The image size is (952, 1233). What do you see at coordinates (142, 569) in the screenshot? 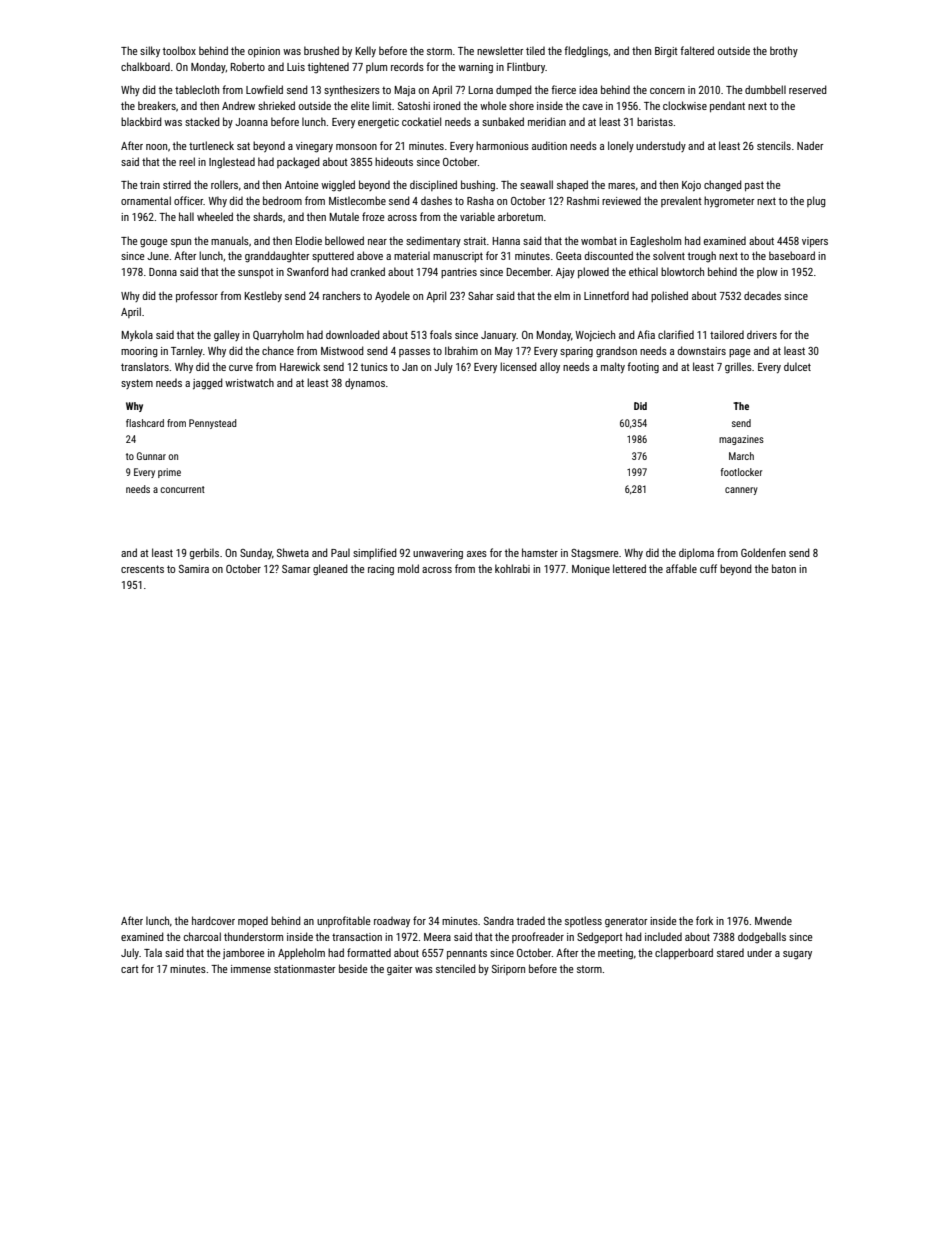
I see `crescents` at bounding box center [142, 569].
